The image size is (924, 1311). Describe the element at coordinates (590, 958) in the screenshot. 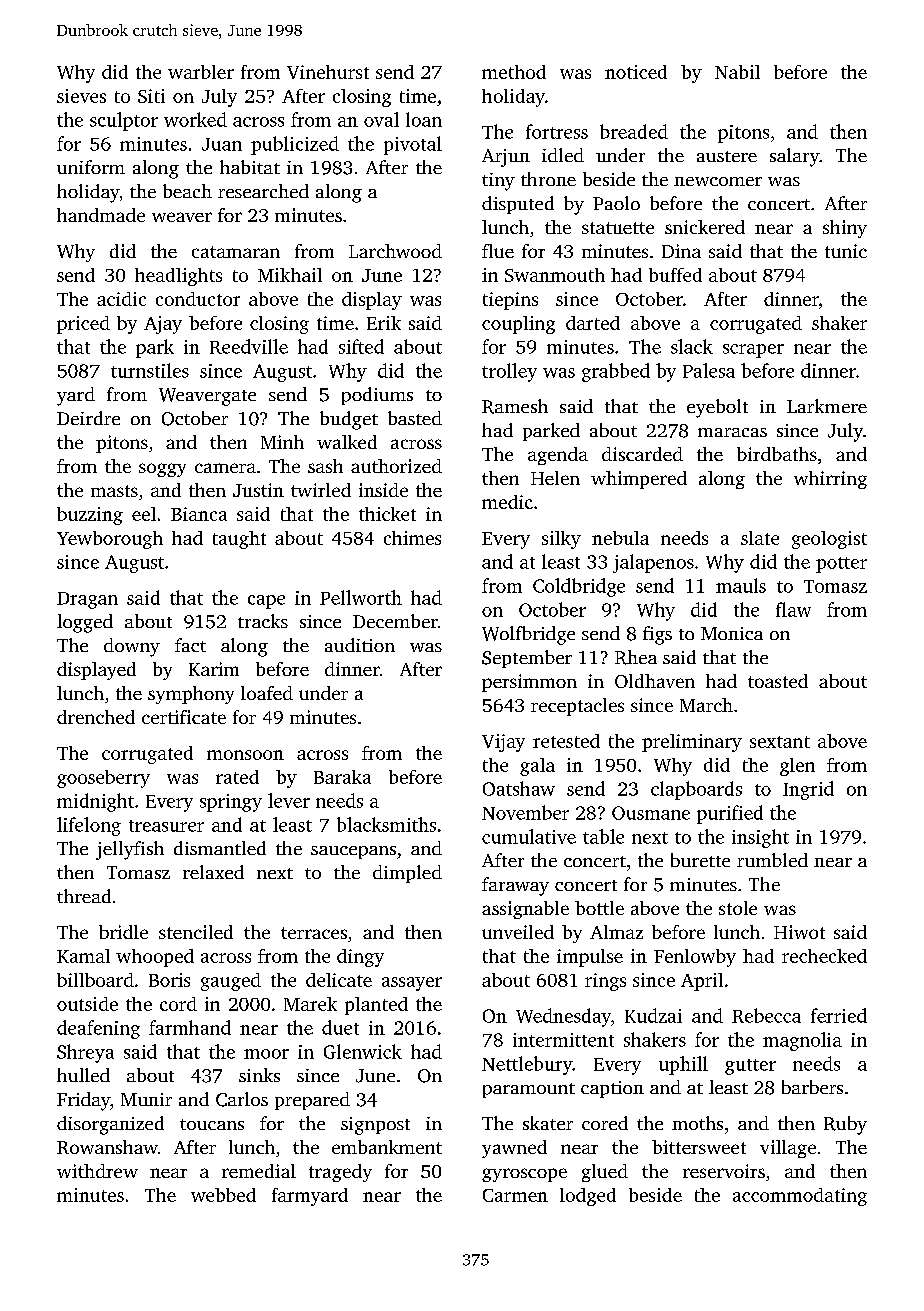

I see `impulse` at that location.
